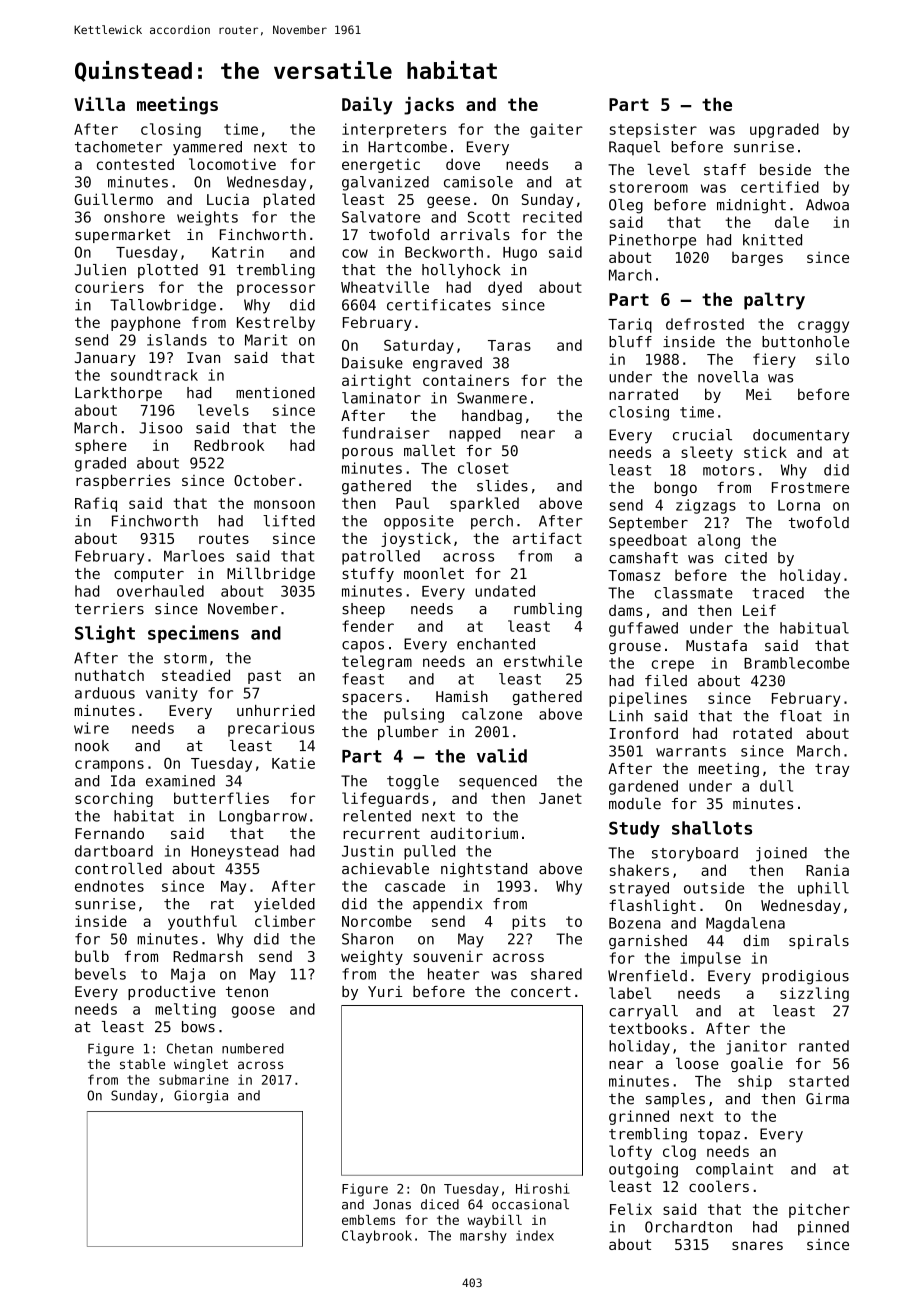 Image resolution: width=924 pixels, height=1308 pixels. Describe the element at coordinates (99, 104) in the page. I see `Villa` at that location.
